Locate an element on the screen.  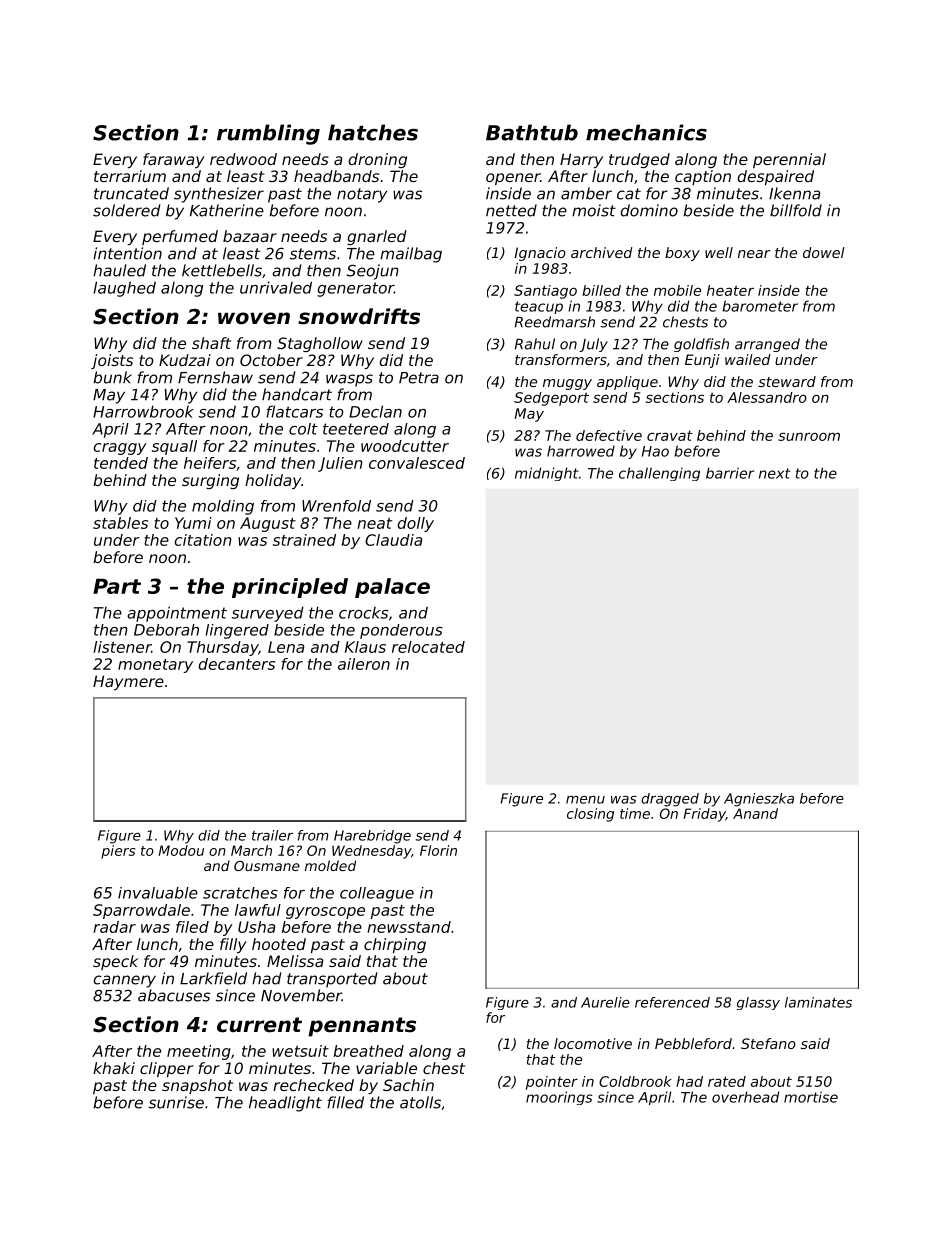
craggy is located at coordinates (120, 449).
